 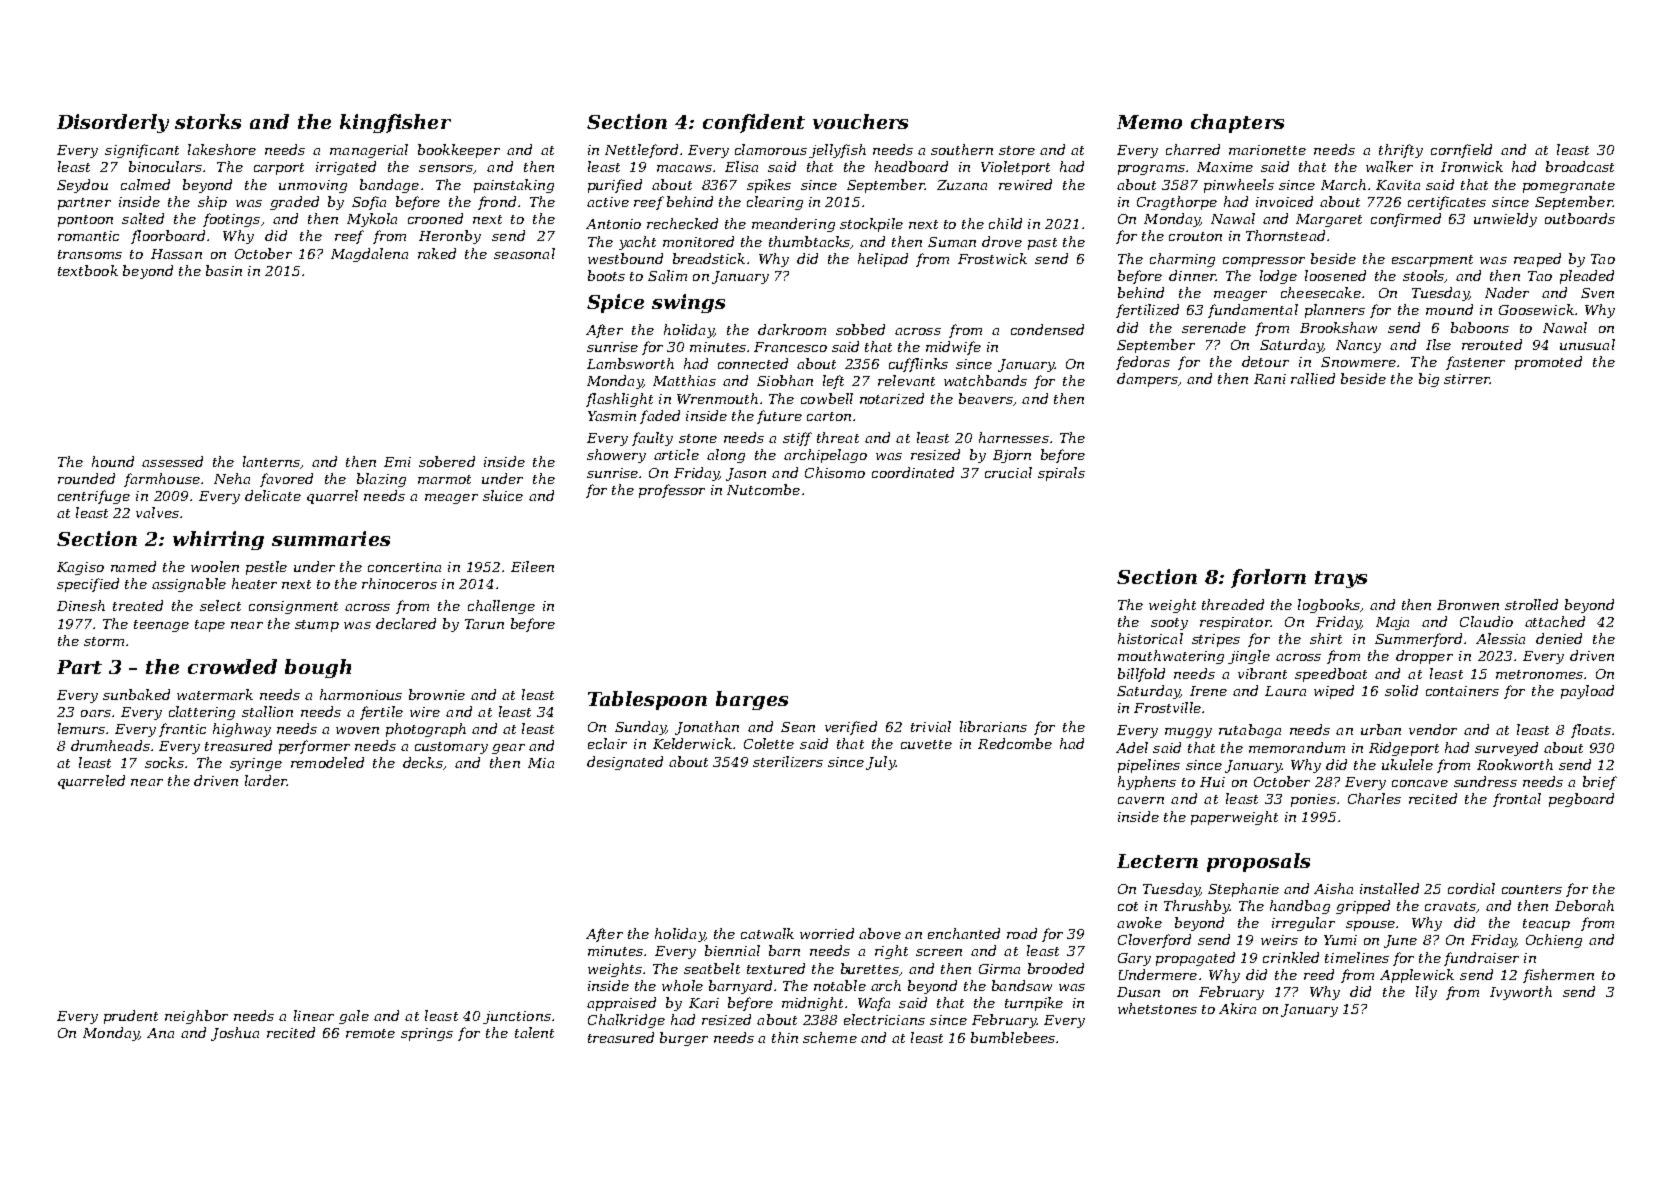 I want to click on cornfield, so click(x=1461, y=151).
